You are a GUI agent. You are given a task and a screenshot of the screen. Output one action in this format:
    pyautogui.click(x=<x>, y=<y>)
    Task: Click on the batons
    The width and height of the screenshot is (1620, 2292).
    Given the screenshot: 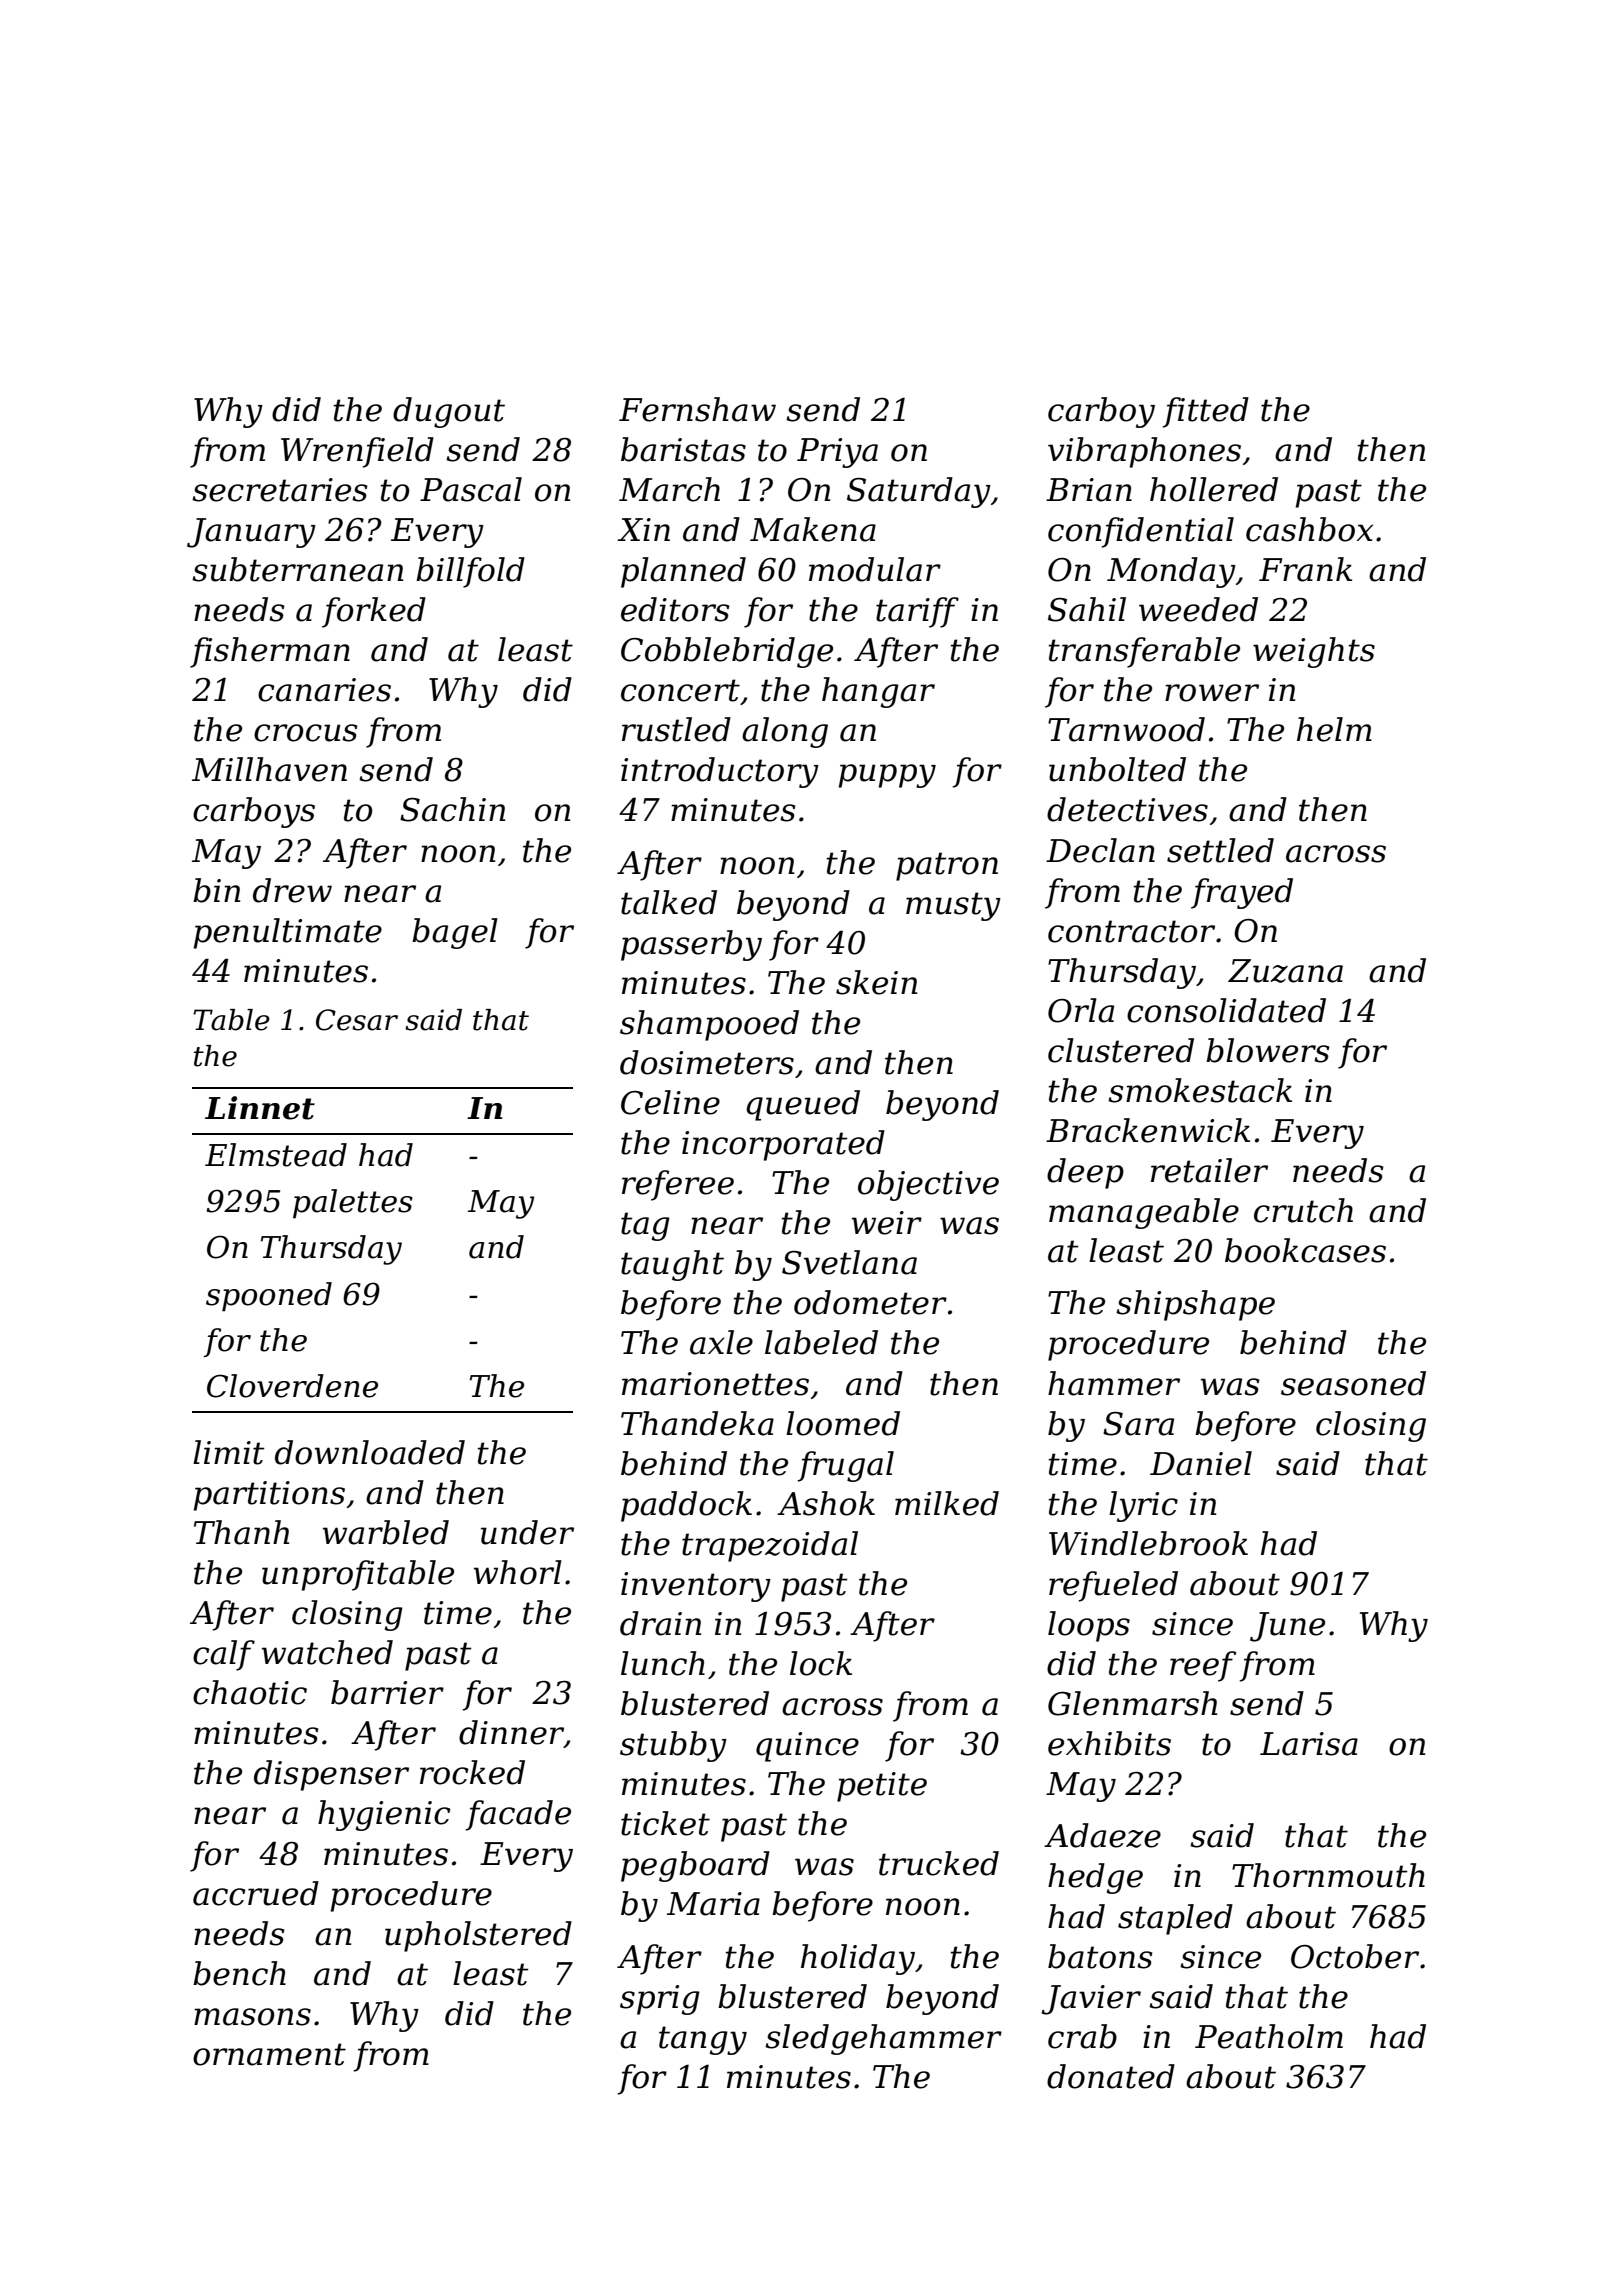 What is the action you would take?
    pyautogui.click(x=1100, y=1956)
